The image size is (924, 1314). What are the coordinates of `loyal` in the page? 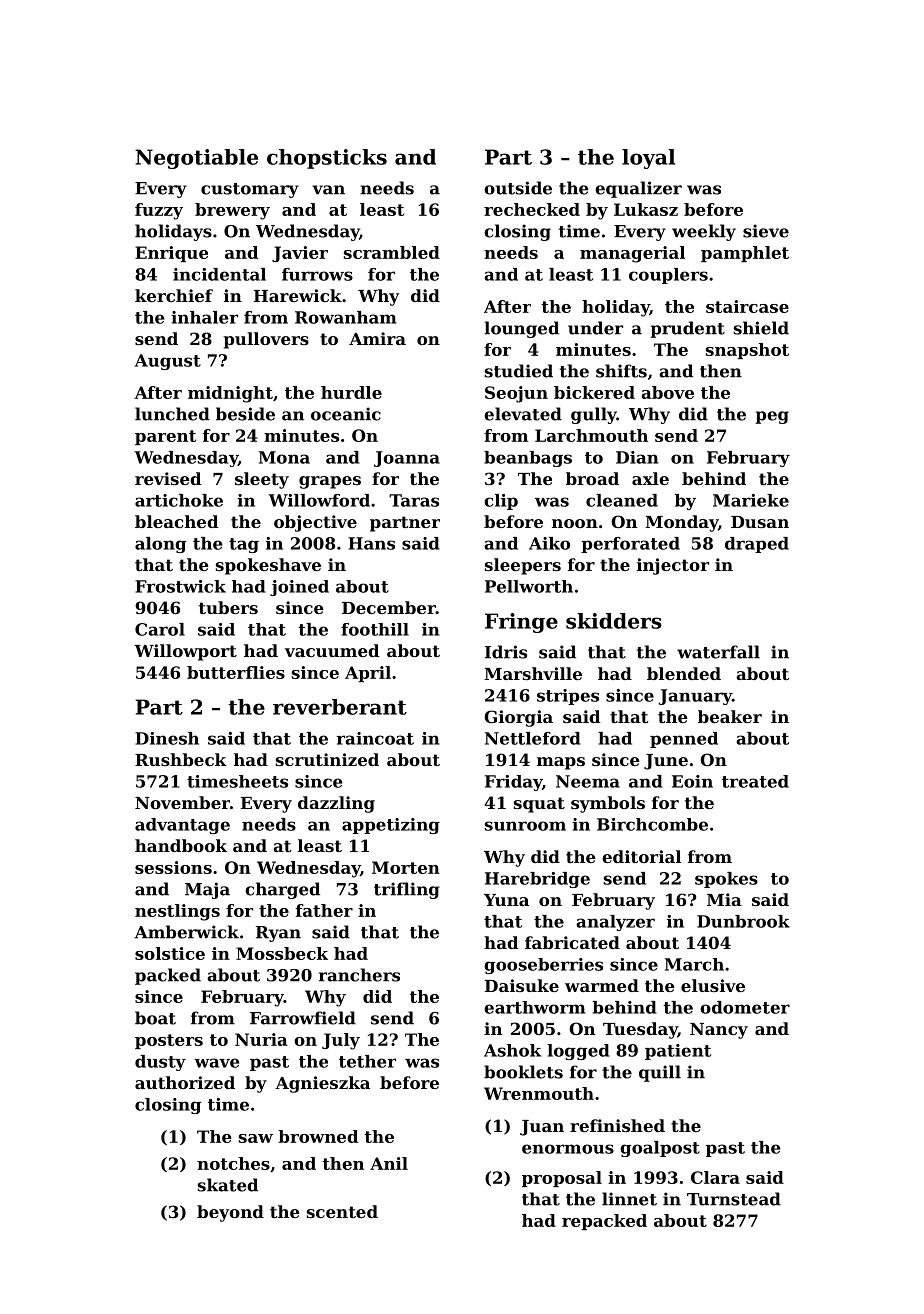 It's located at (648, 159).
